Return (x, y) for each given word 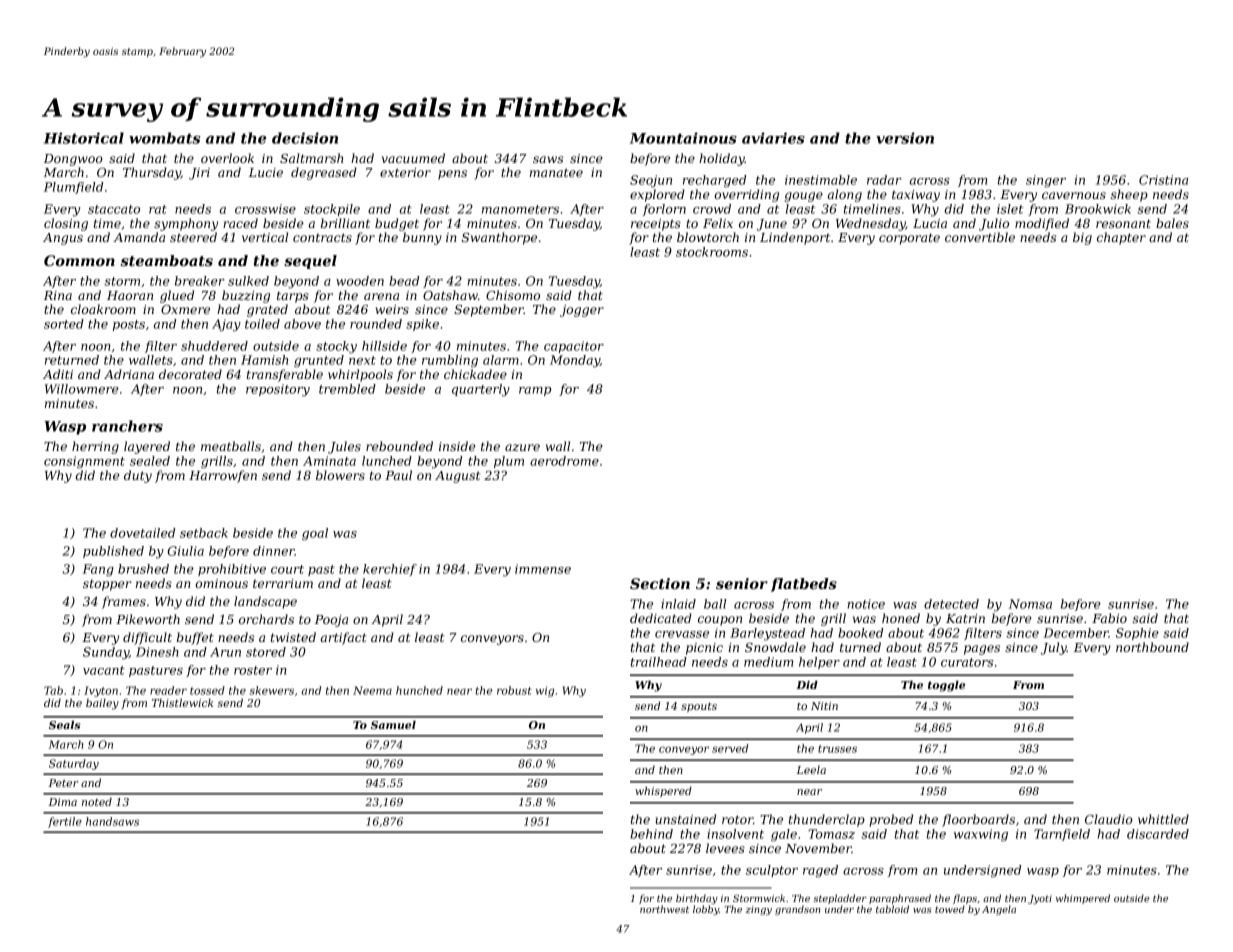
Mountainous (683, 138)
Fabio (1109, 618)
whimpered (1083, 899)
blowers (340, 475)
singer (1046, 181)
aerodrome (564, 461)
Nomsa (1030, 604)
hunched (419, 690)
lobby (706, 910)
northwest (664, 909)
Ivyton (101, 691)
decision (305, 138)
